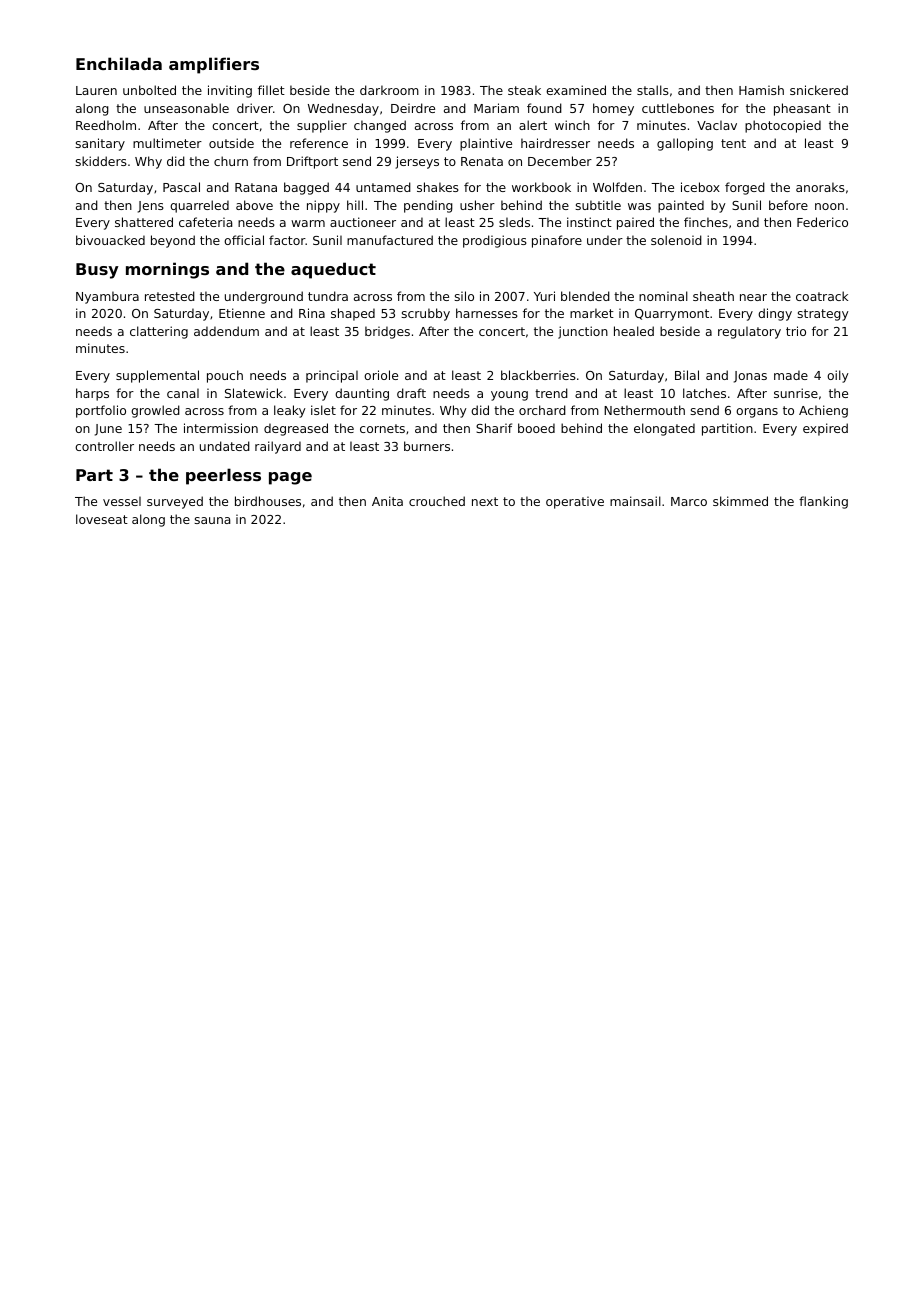 The width and height of the screenshot is (924, 1308). Describe the element at coordinates (524, 90) in the screenshot. I see `steak` at that location.
